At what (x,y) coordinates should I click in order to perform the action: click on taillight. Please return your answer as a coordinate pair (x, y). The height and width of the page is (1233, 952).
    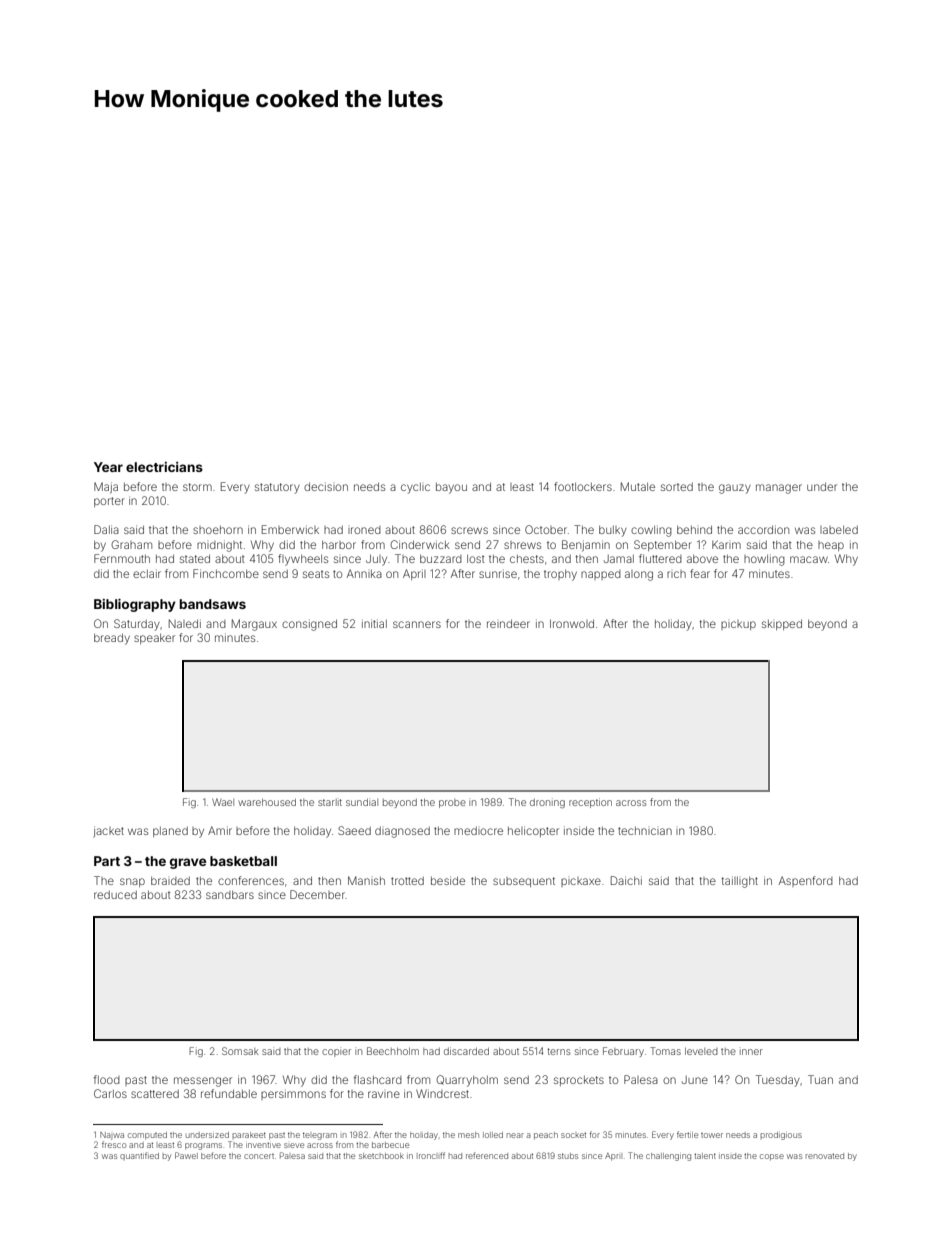
    Looking at the image, I should click on (739, 882).
